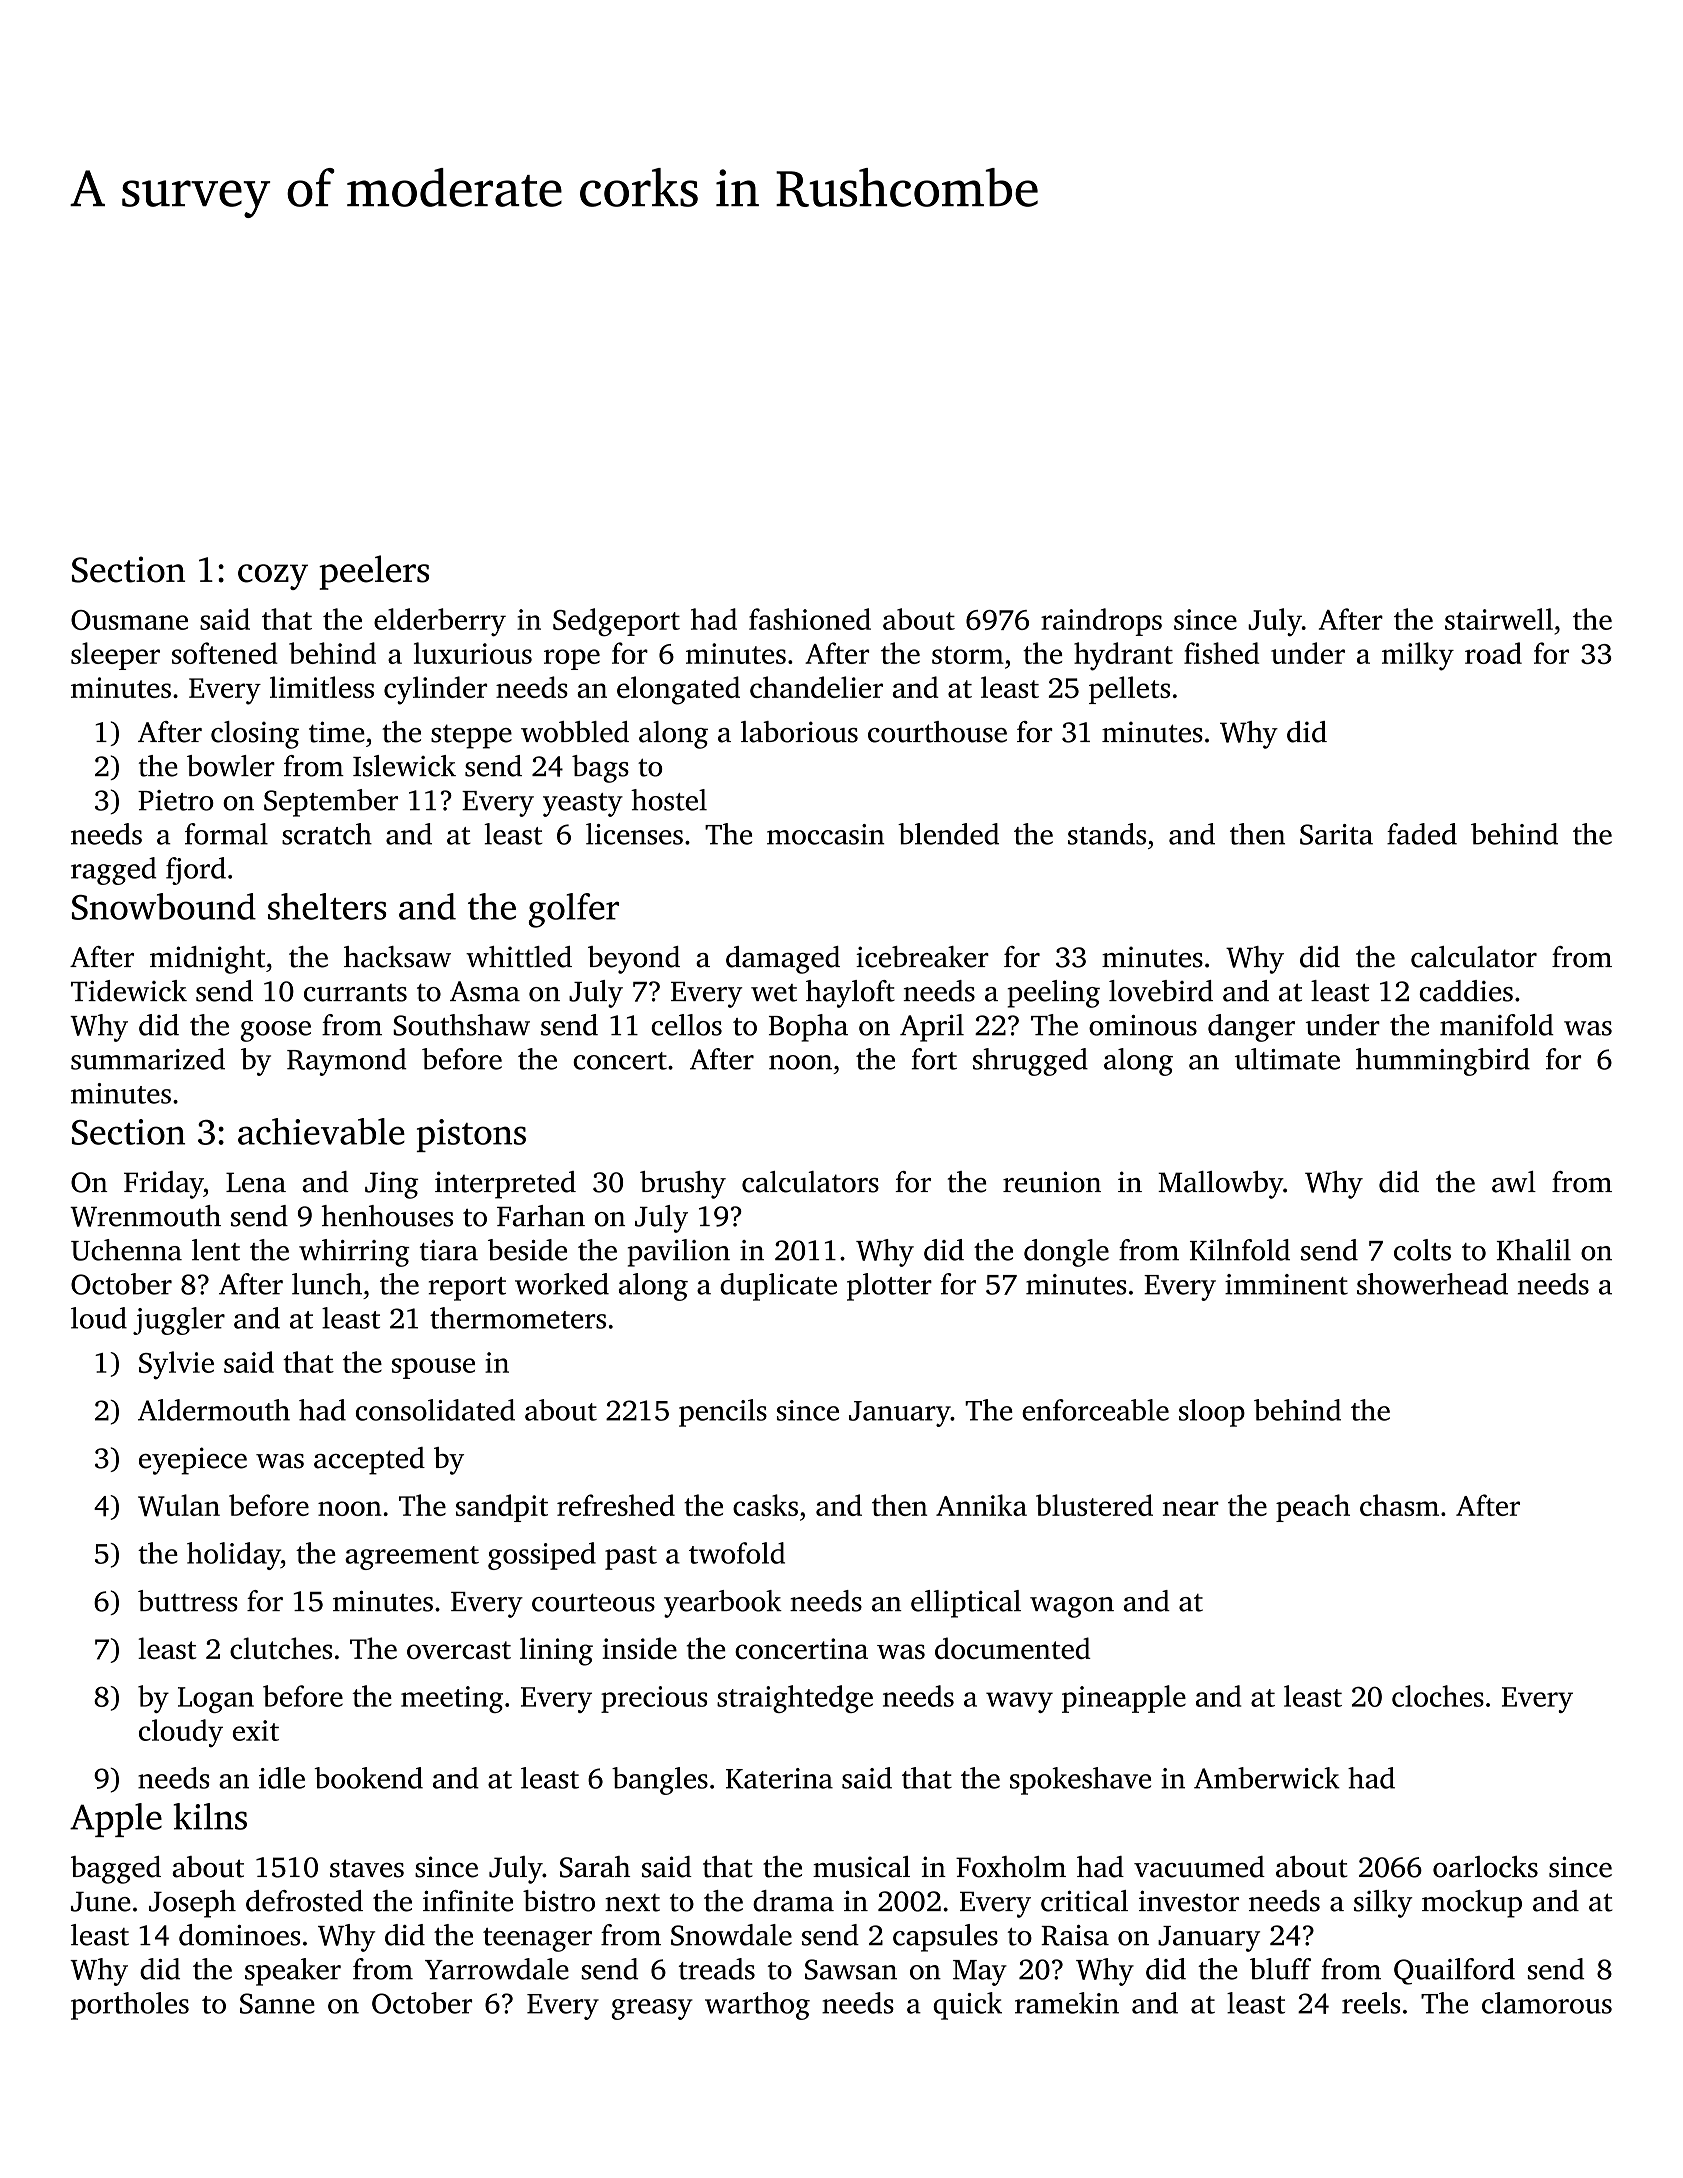 The image size is (1683, 2178). I want to click on Khalil, so click(1534, 1250).
